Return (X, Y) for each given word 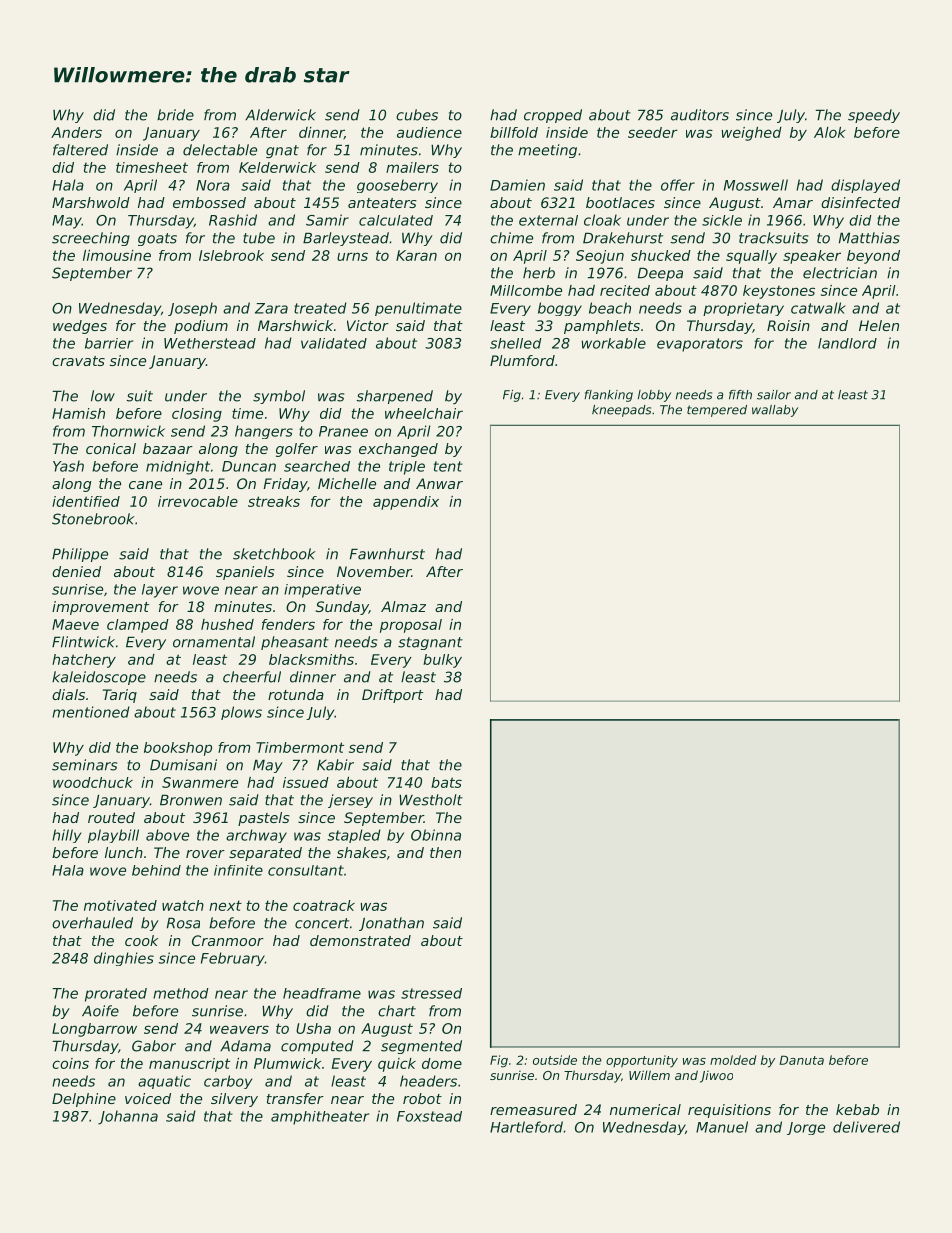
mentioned (91, 712)
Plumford (522, 360)
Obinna (436, 835)
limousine (117, 255)
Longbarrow (94, 1030)
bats (446, 782)
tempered (717, 411)
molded (733, 1060)
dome (442, 1063)
